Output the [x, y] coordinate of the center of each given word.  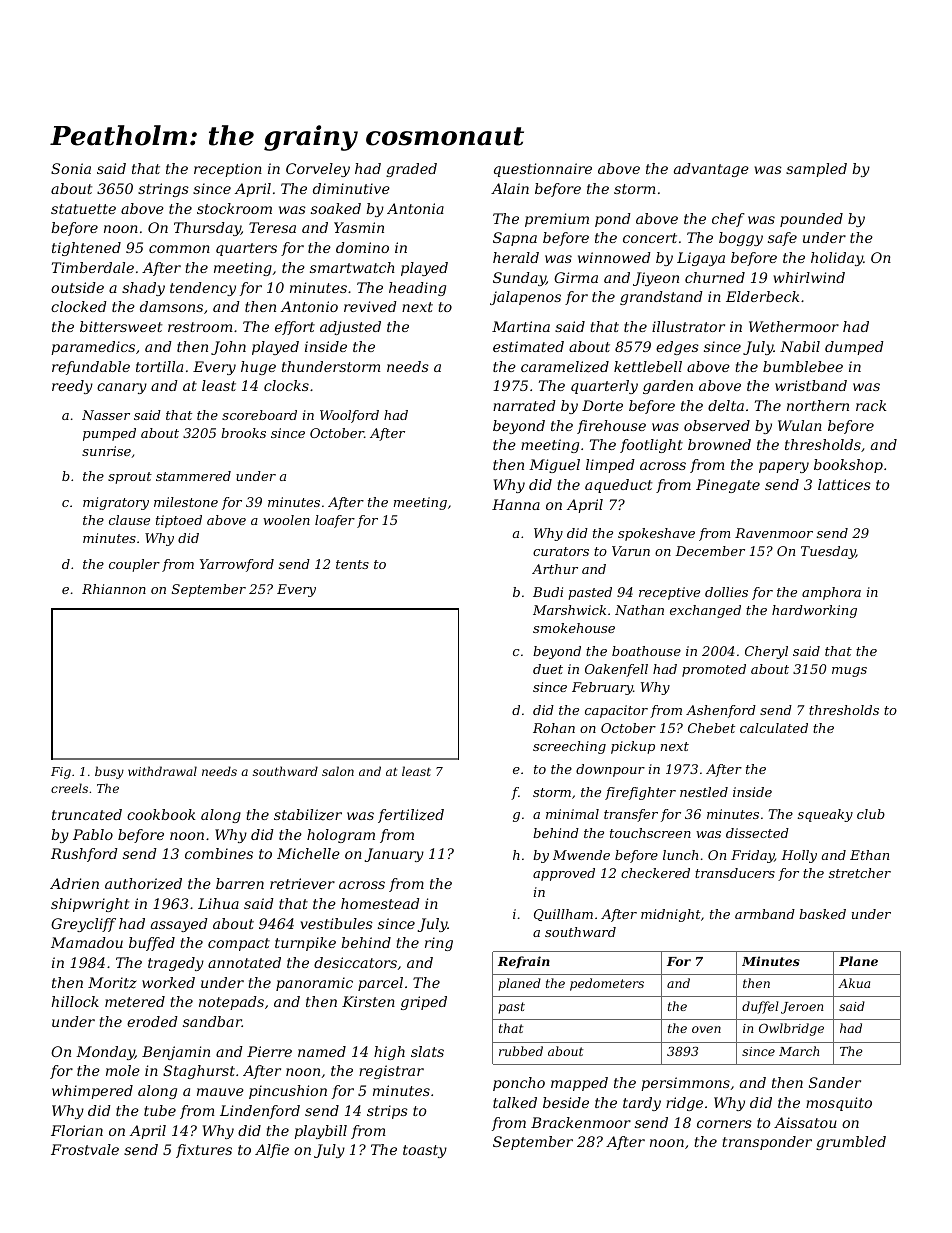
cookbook [161, 814]
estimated [528, 346]
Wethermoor [794, 326]
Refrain [524, 962]
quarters [246, 249]
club [871, 814]
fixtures [204, 1151]
